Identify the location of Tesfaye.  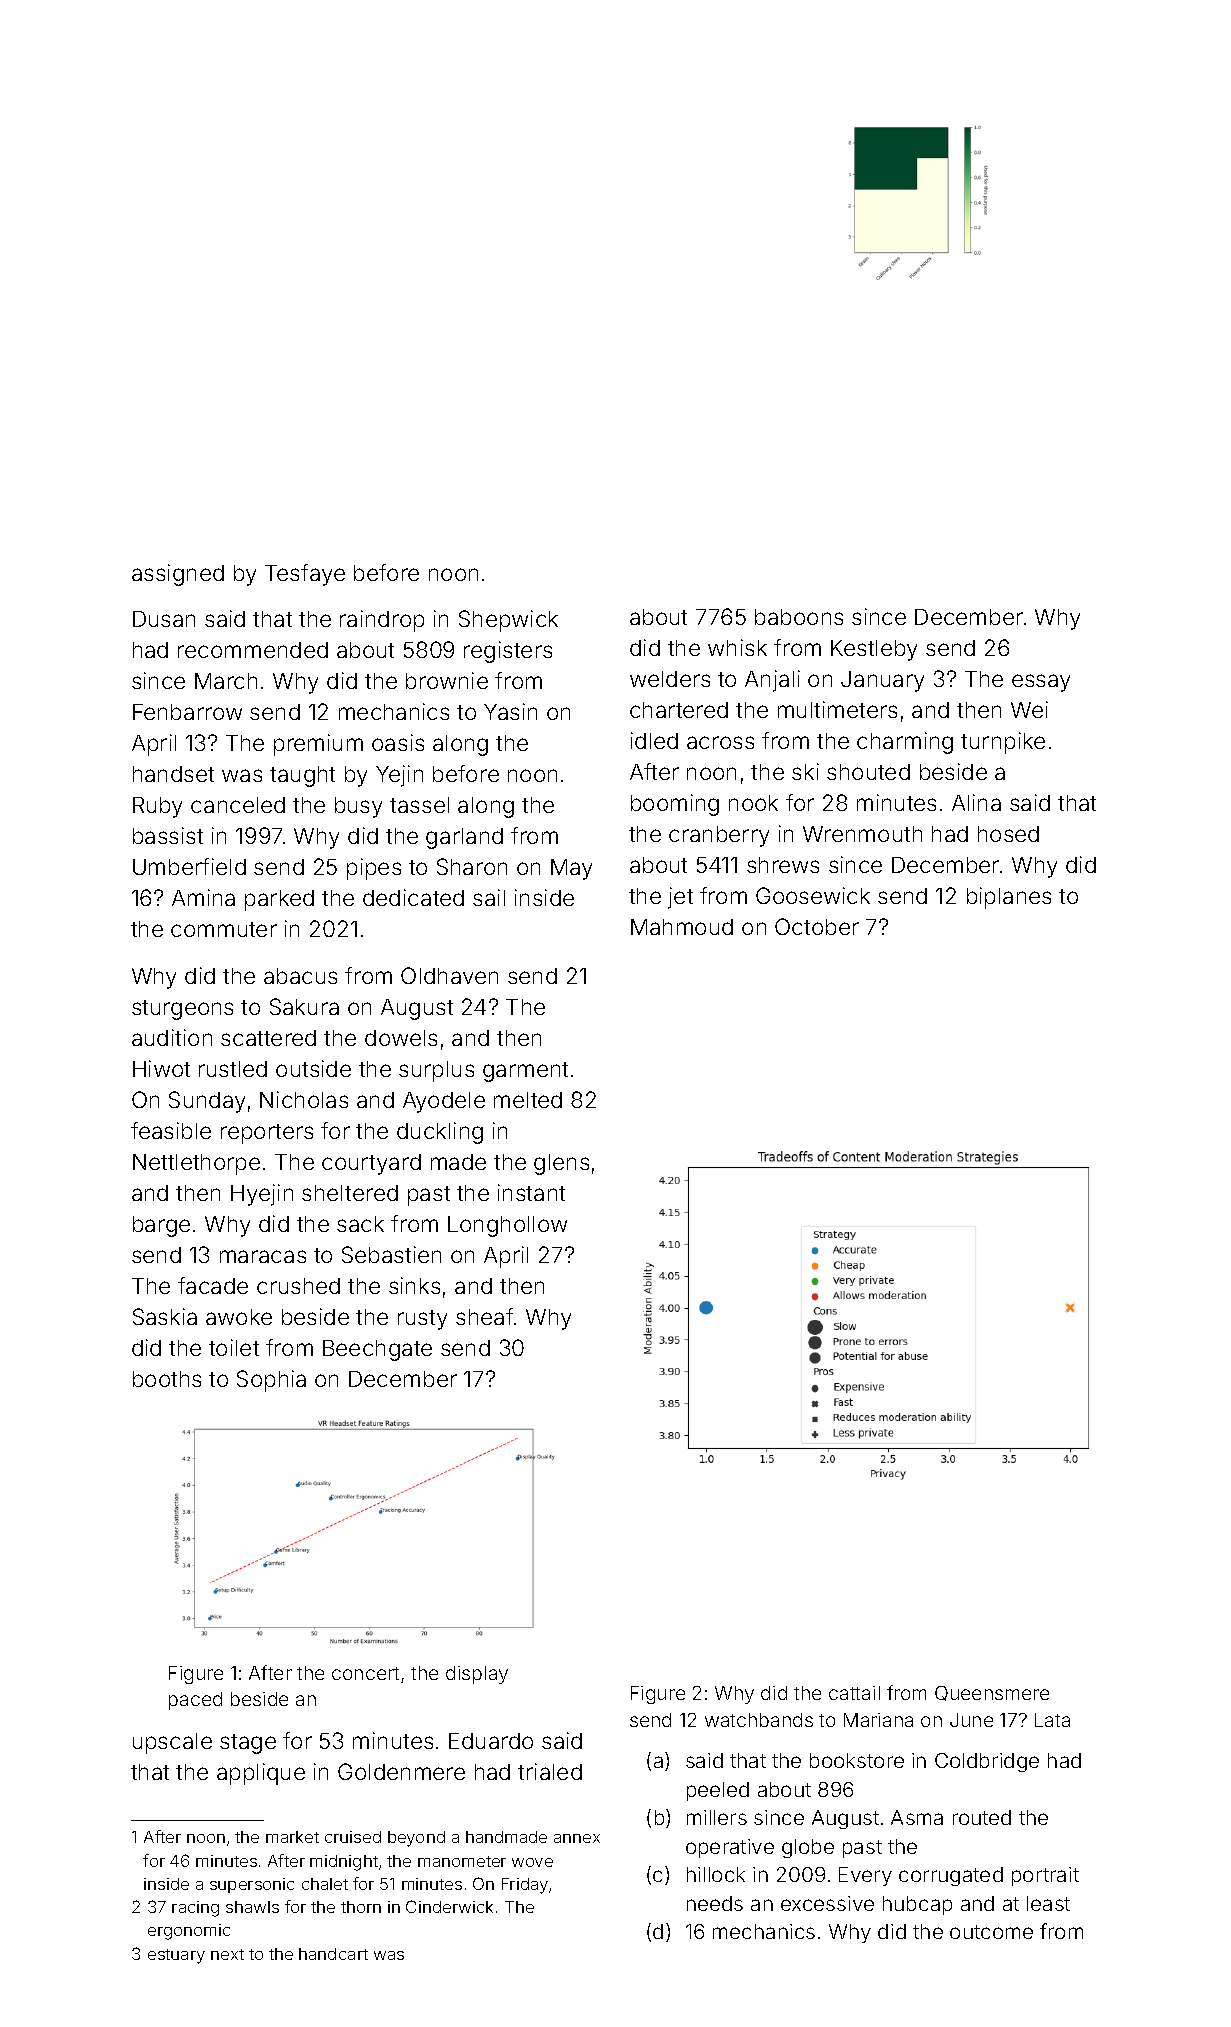
(305, 575).
